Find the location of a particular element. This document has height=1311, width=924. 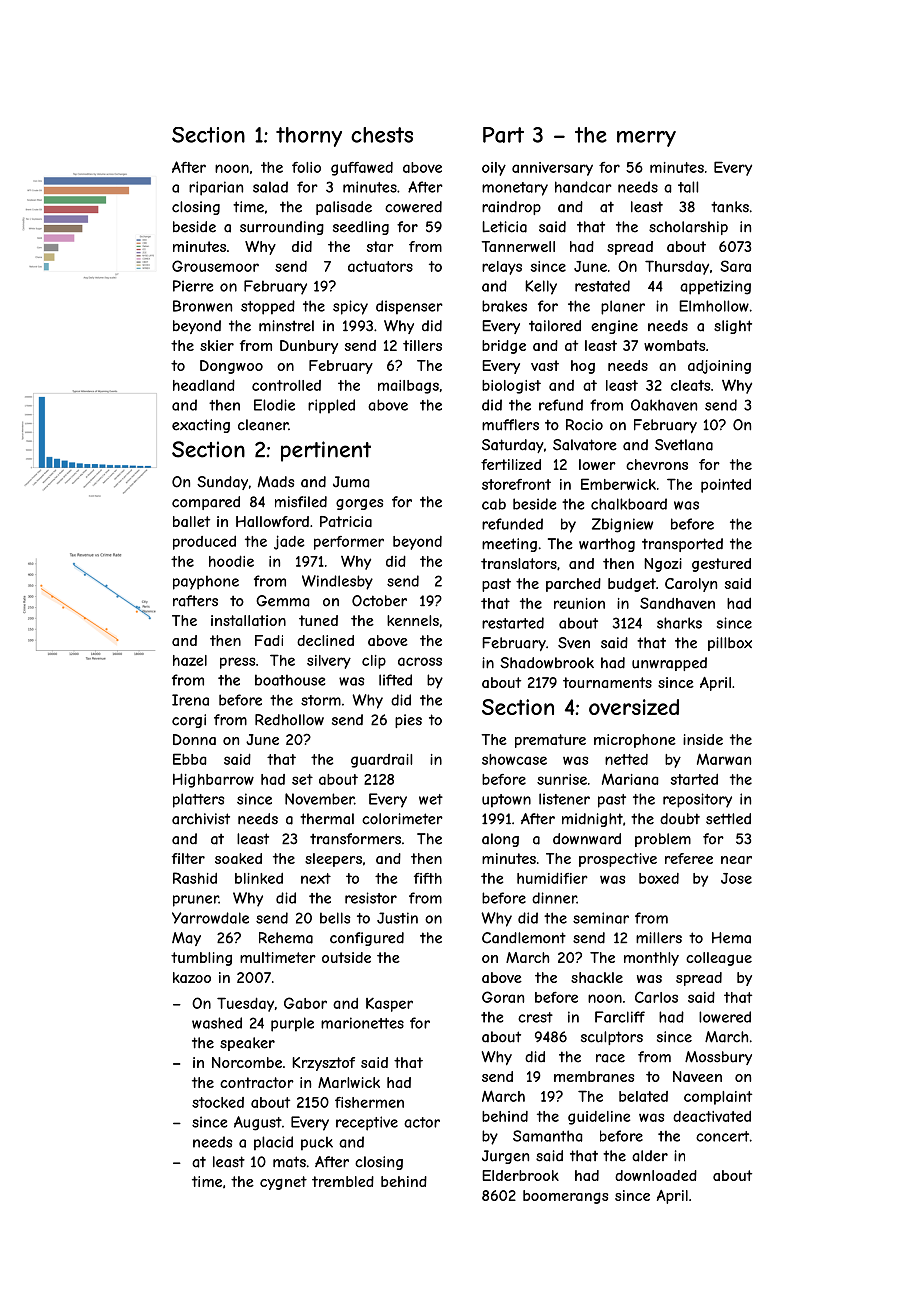

boxed is located at coordinates (659, 878).
